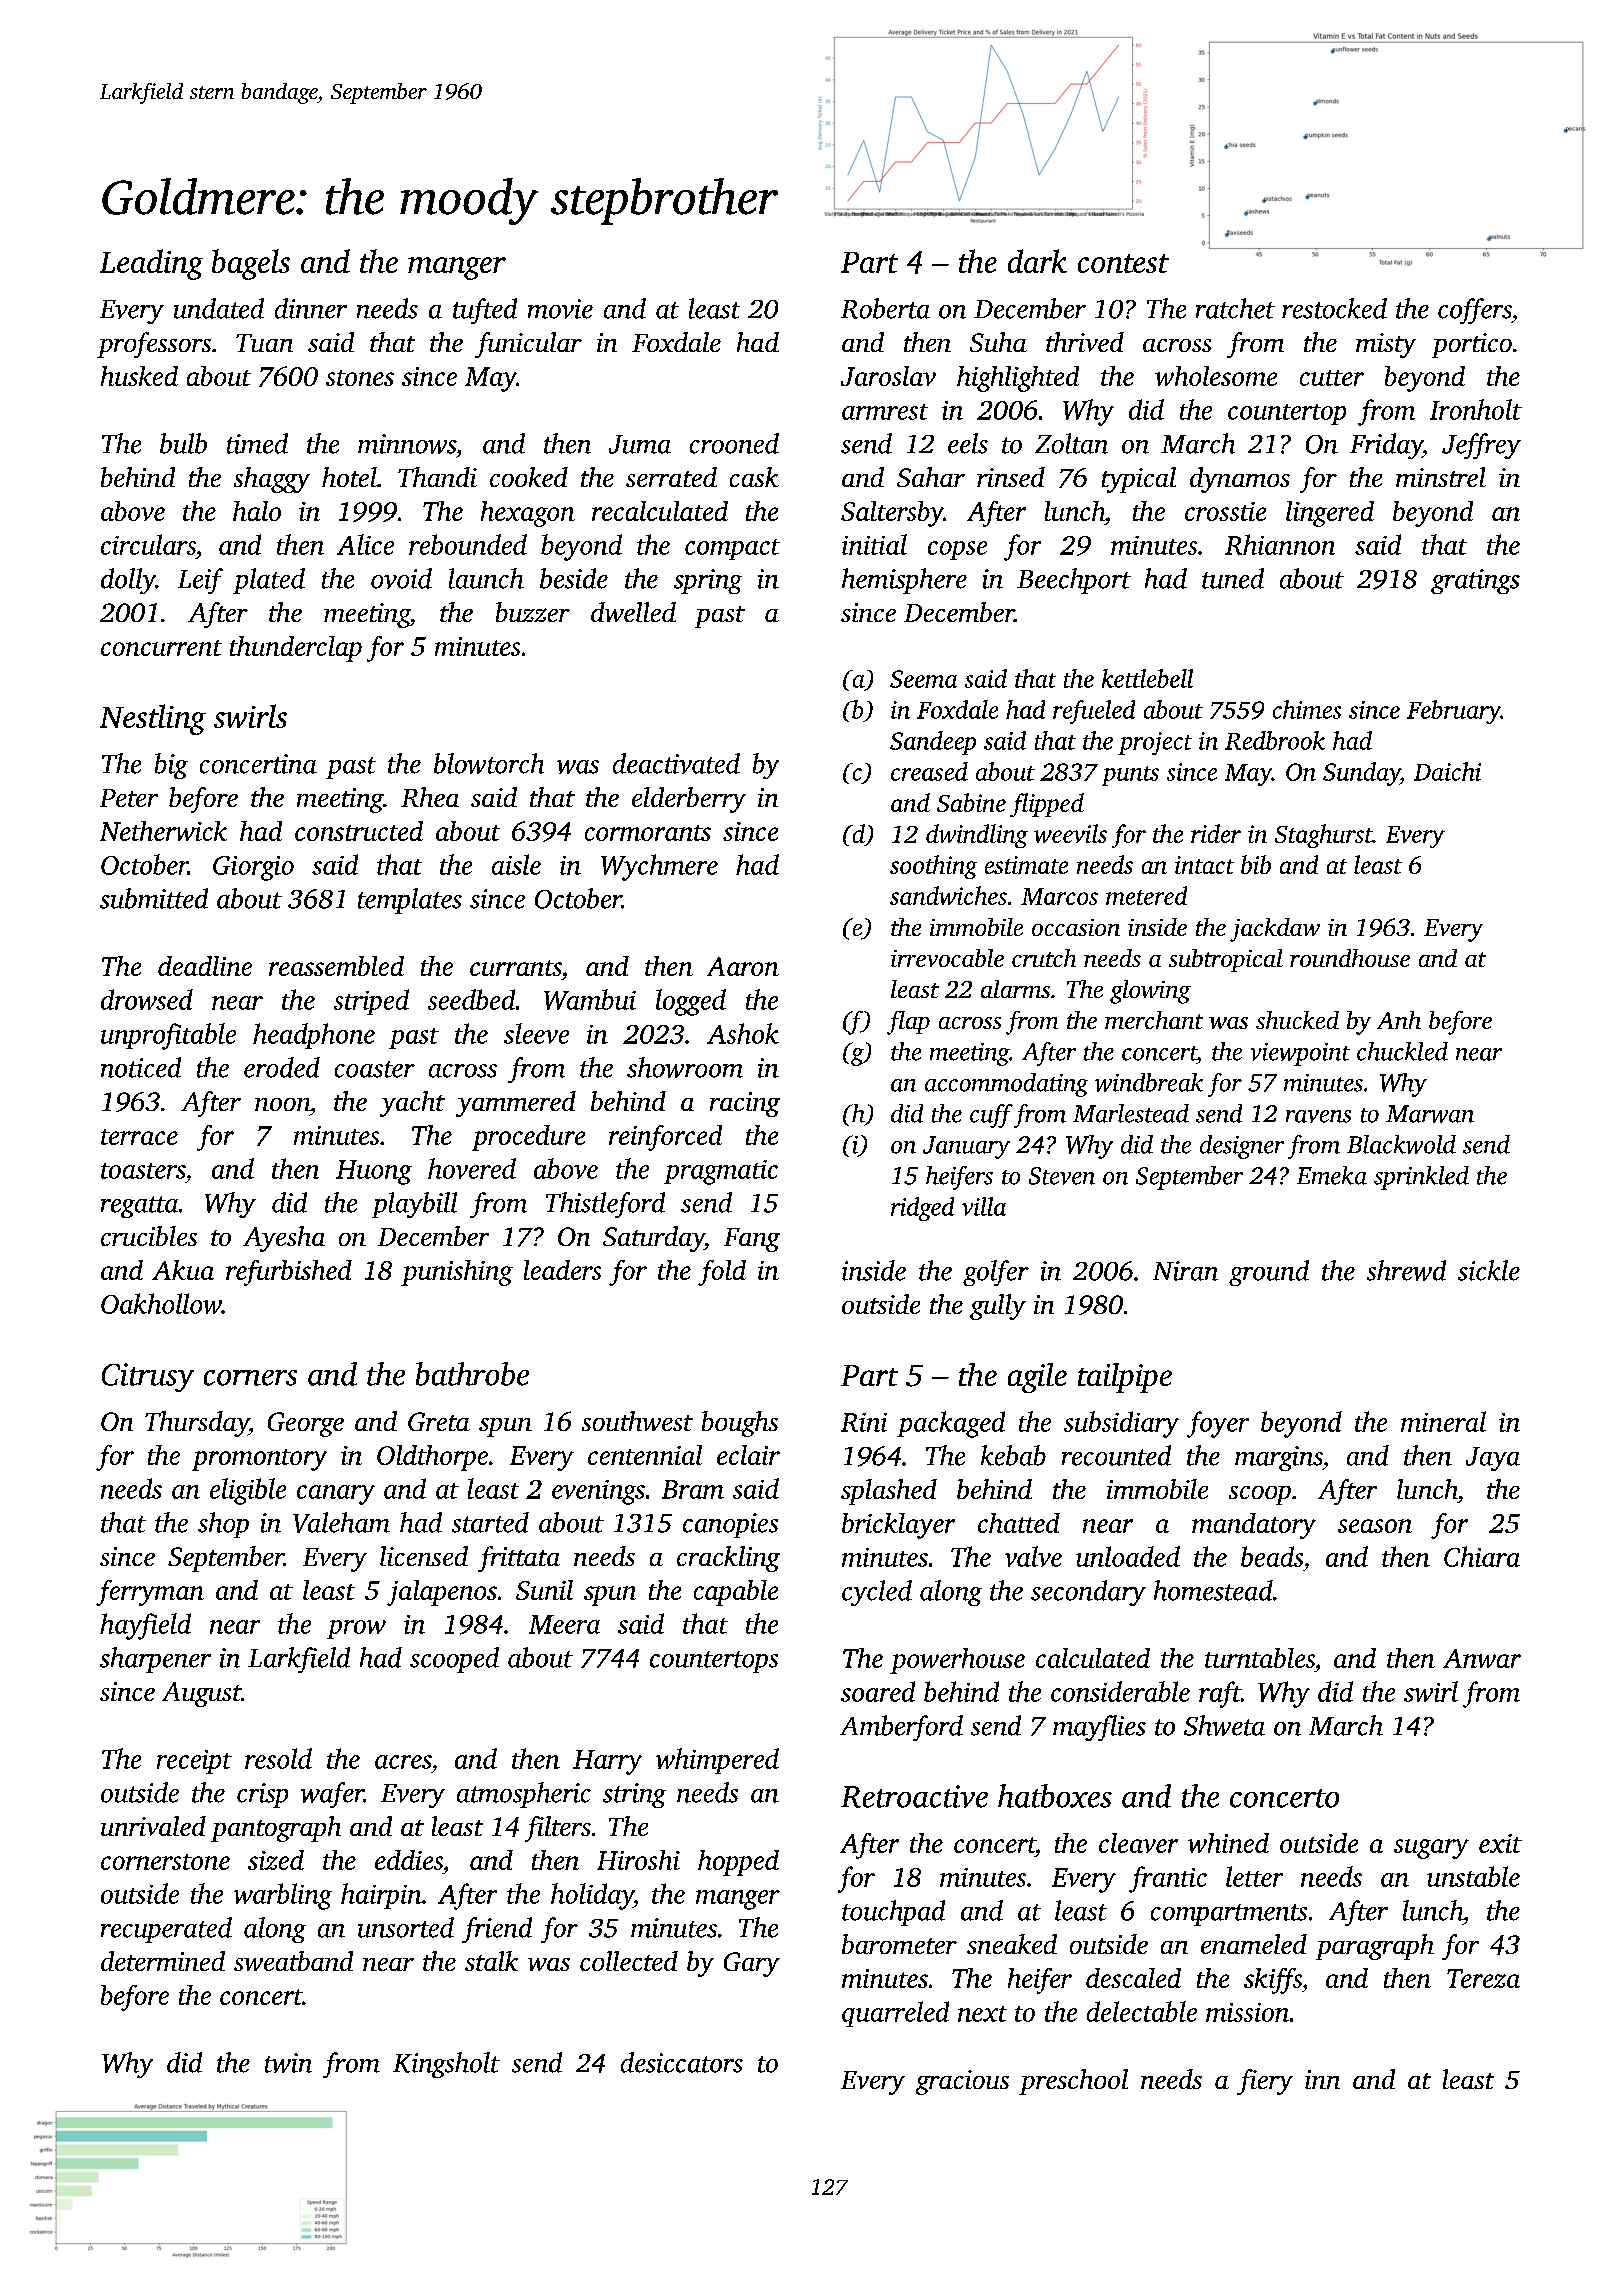  Describe the element at coordinates (562, 1270) in the screenshot. I see `leaders` at that location.
